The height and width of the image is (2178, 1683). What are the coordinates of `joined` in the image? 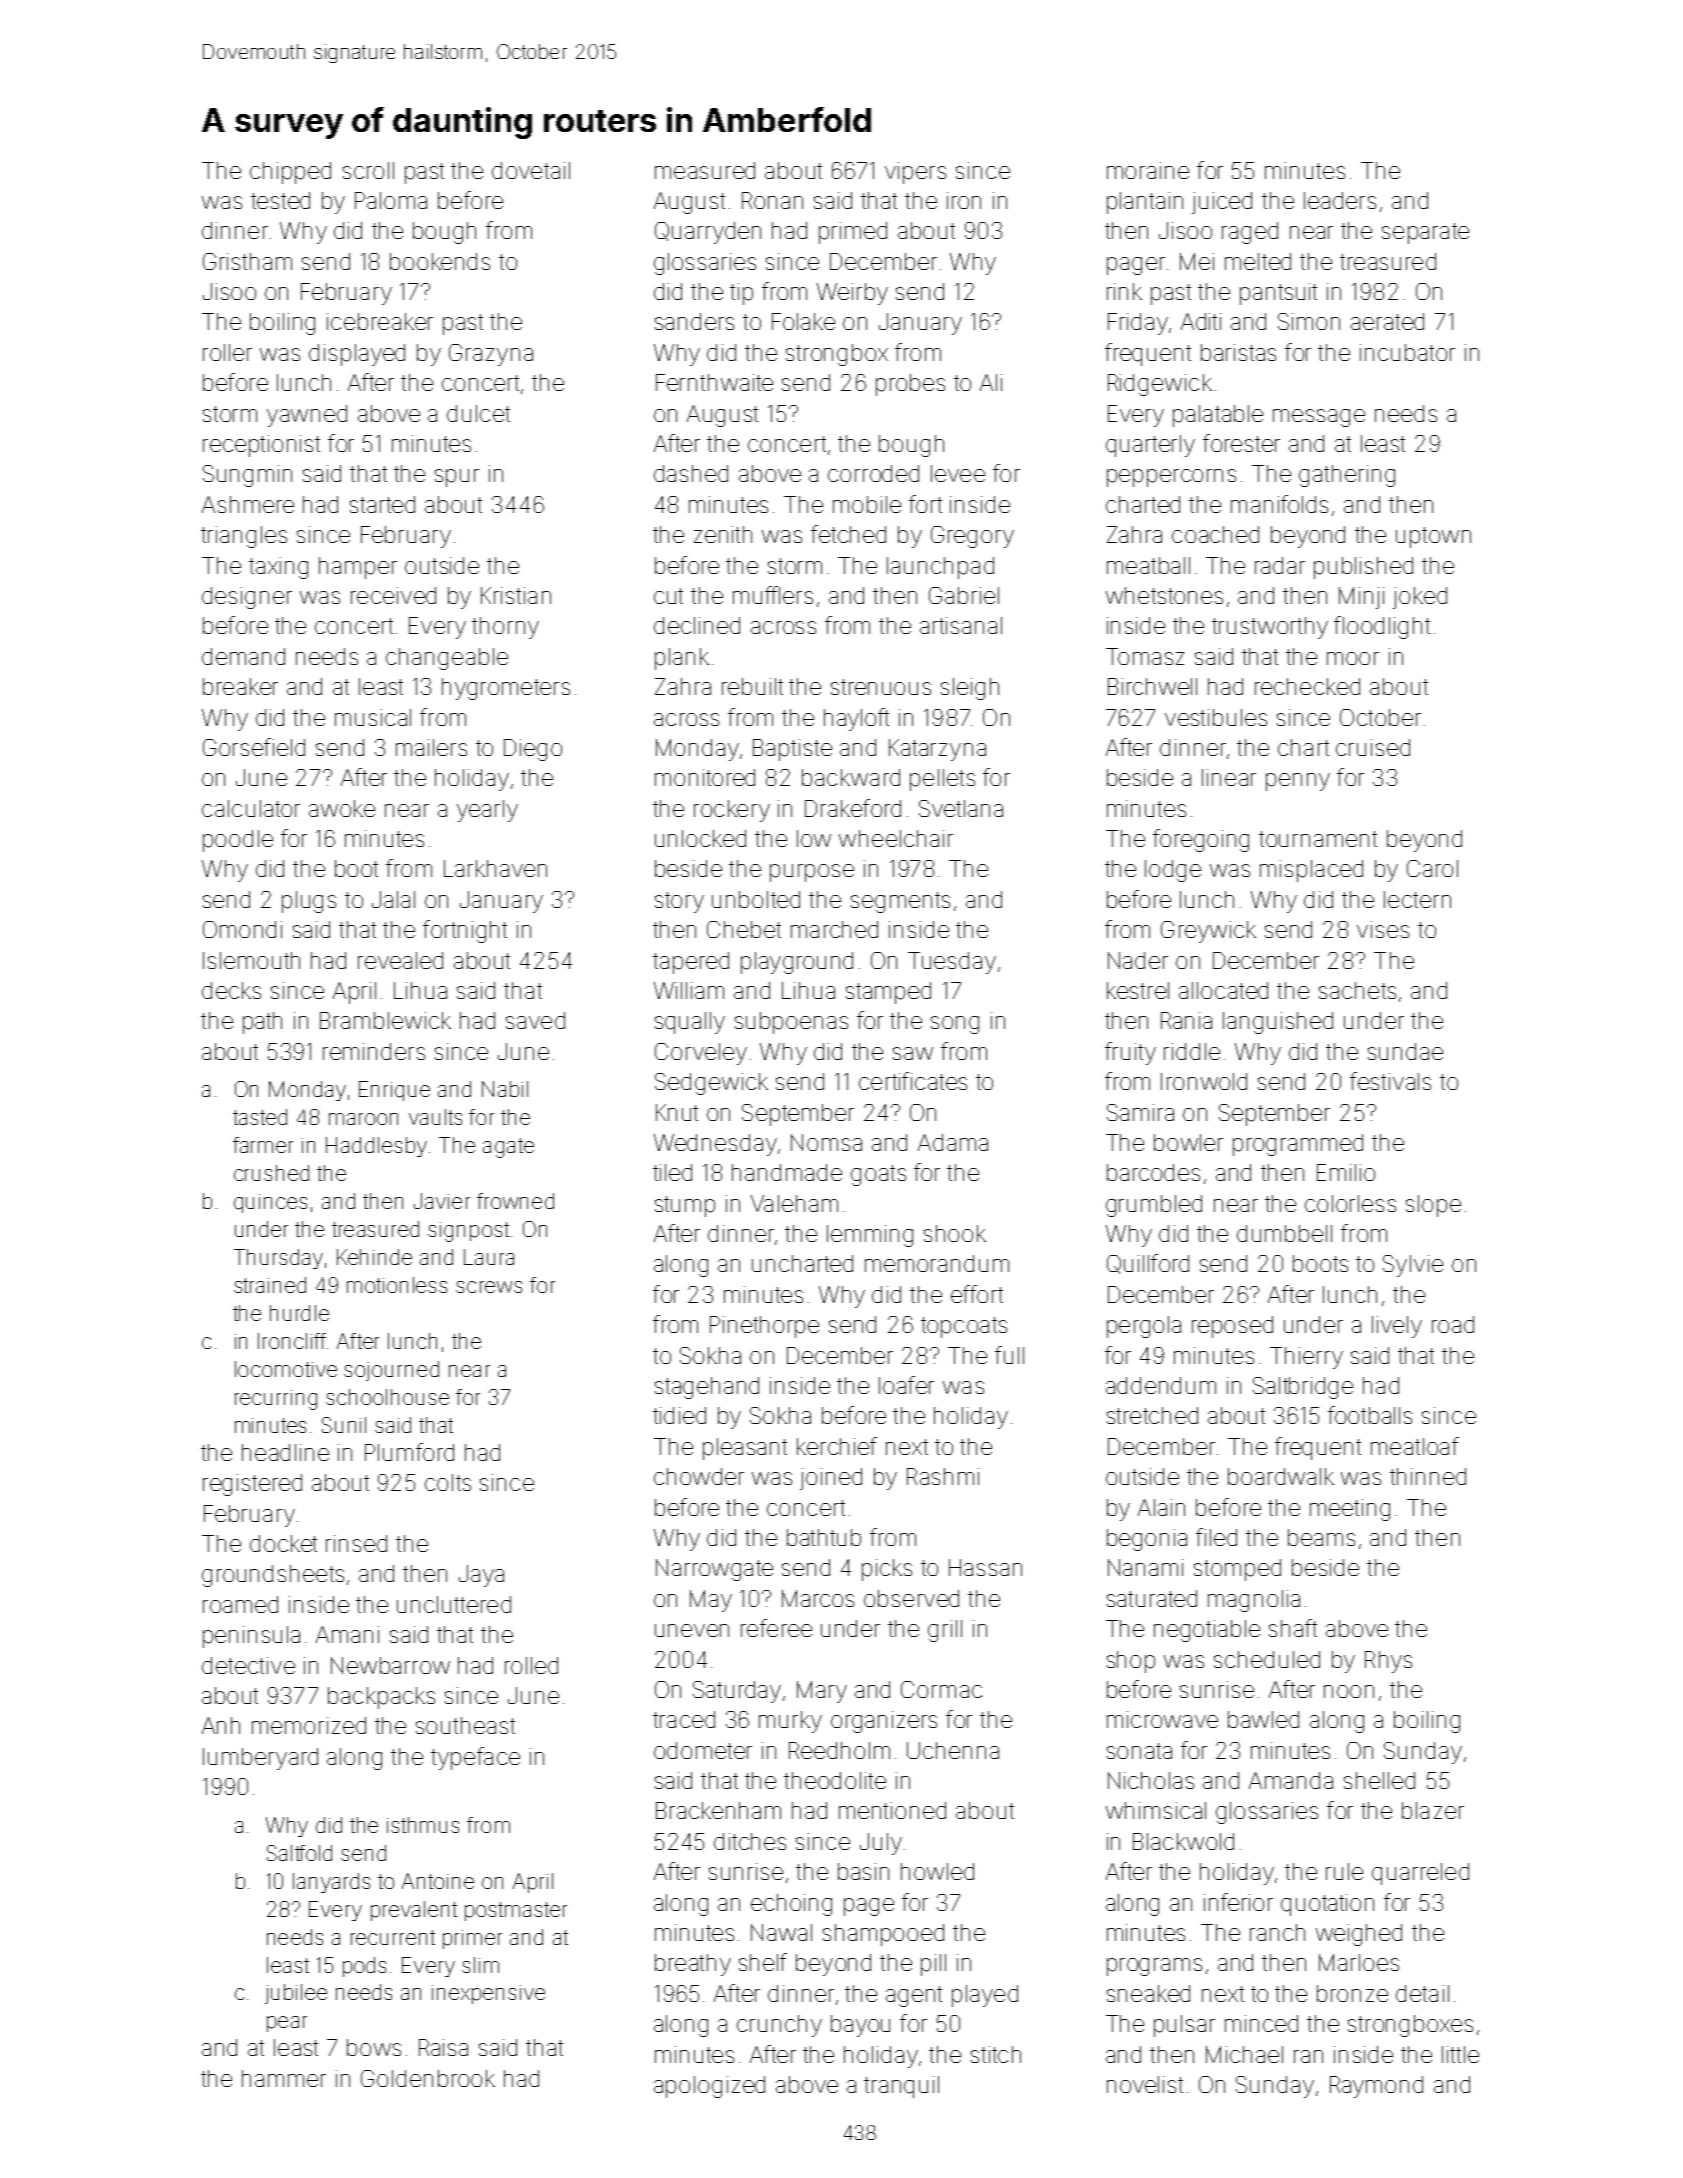 It's located at (831, 1479).
